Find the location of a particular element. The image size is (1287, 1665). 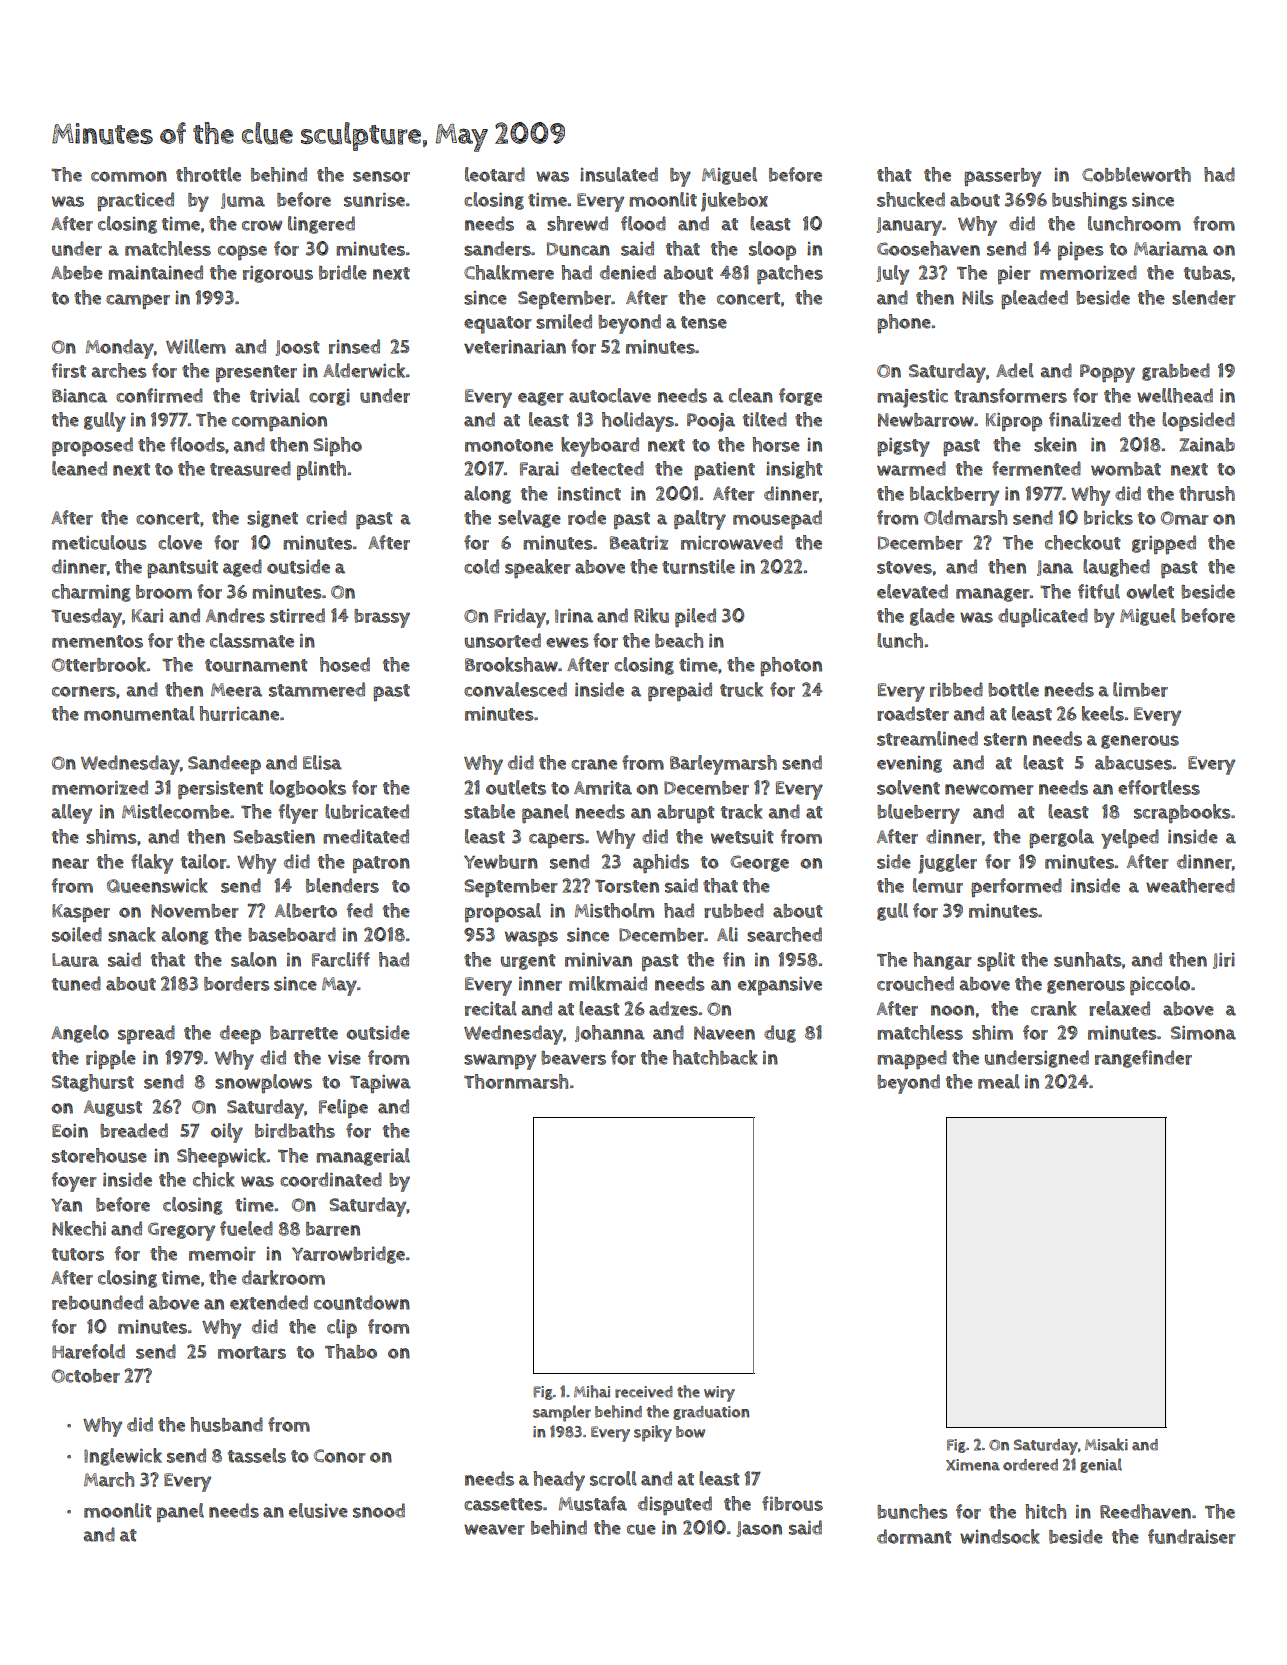

elusive is located at coordinates (318, 1510).
